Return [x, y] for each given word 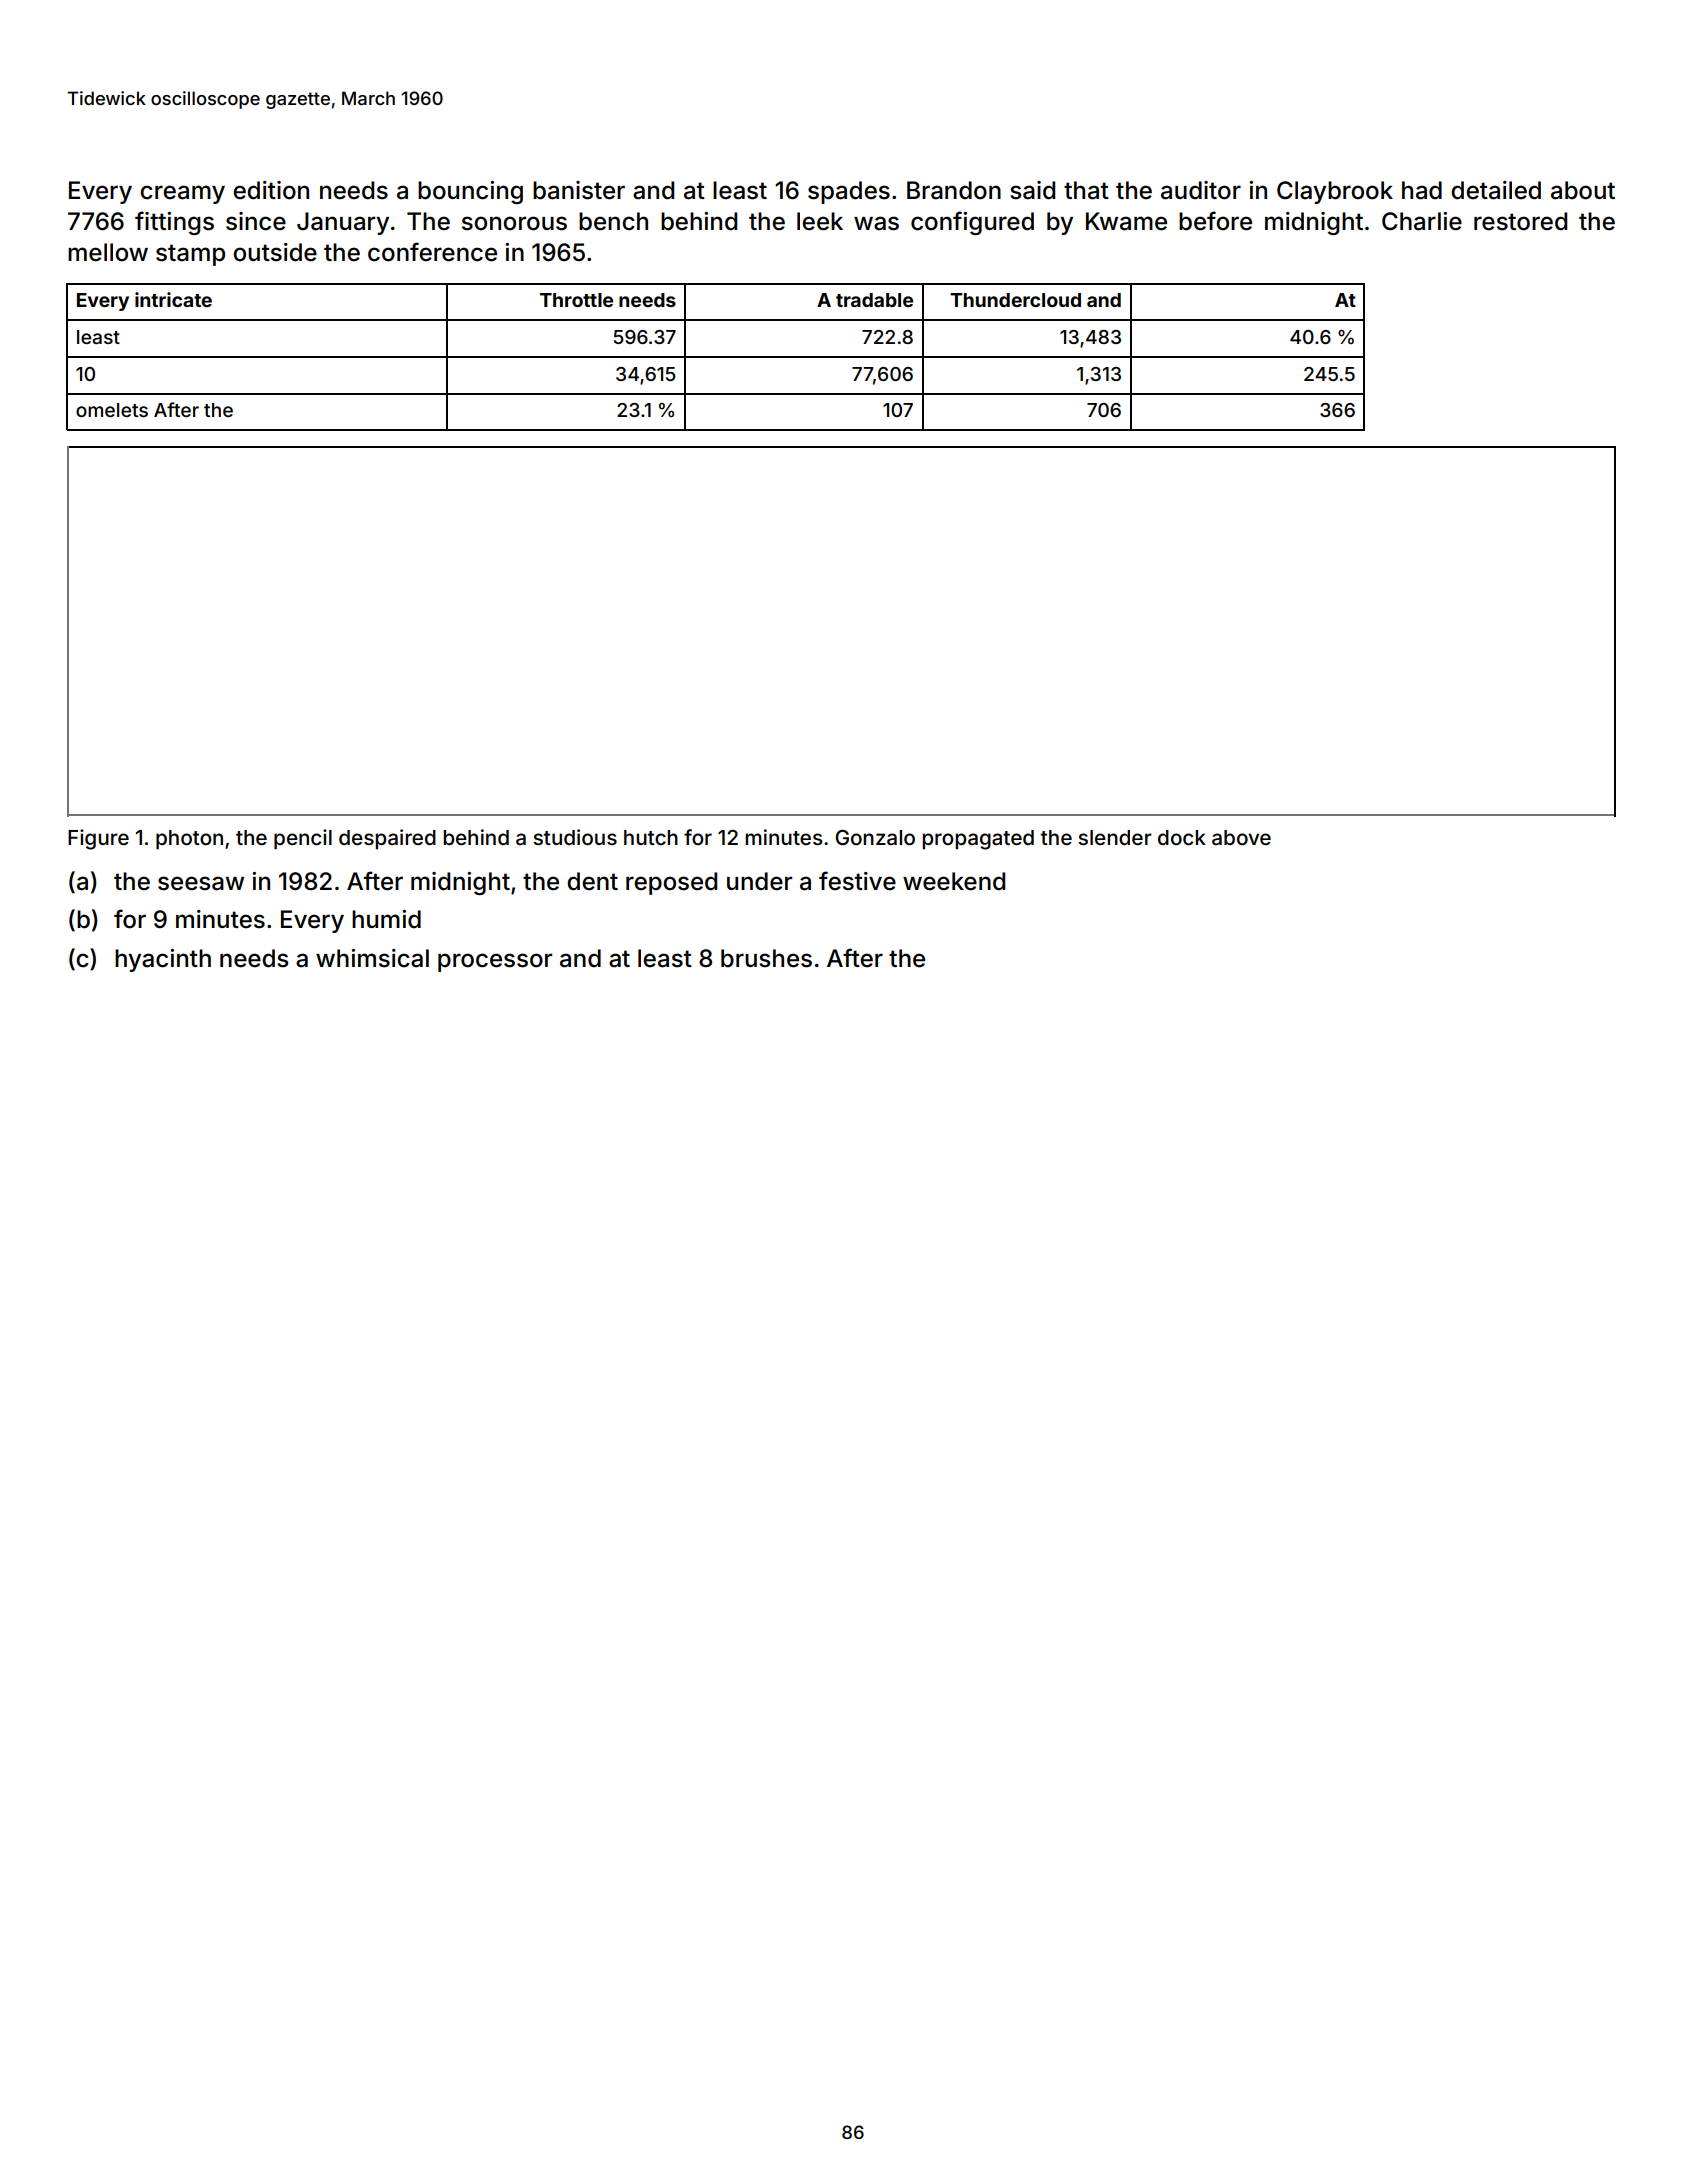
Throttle [576, 300]
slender [1115, 837]
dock [1182, 837]
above [1241, 837]
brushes [766, 958]
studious [575, 837]
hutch [651, 837]
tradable [874, 300]
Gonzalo [875, 837]
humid [386, 919]
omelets [112, 410]
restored [1520, 221]
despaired [387, 839]
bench [613, 221]
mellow [108, 252]
